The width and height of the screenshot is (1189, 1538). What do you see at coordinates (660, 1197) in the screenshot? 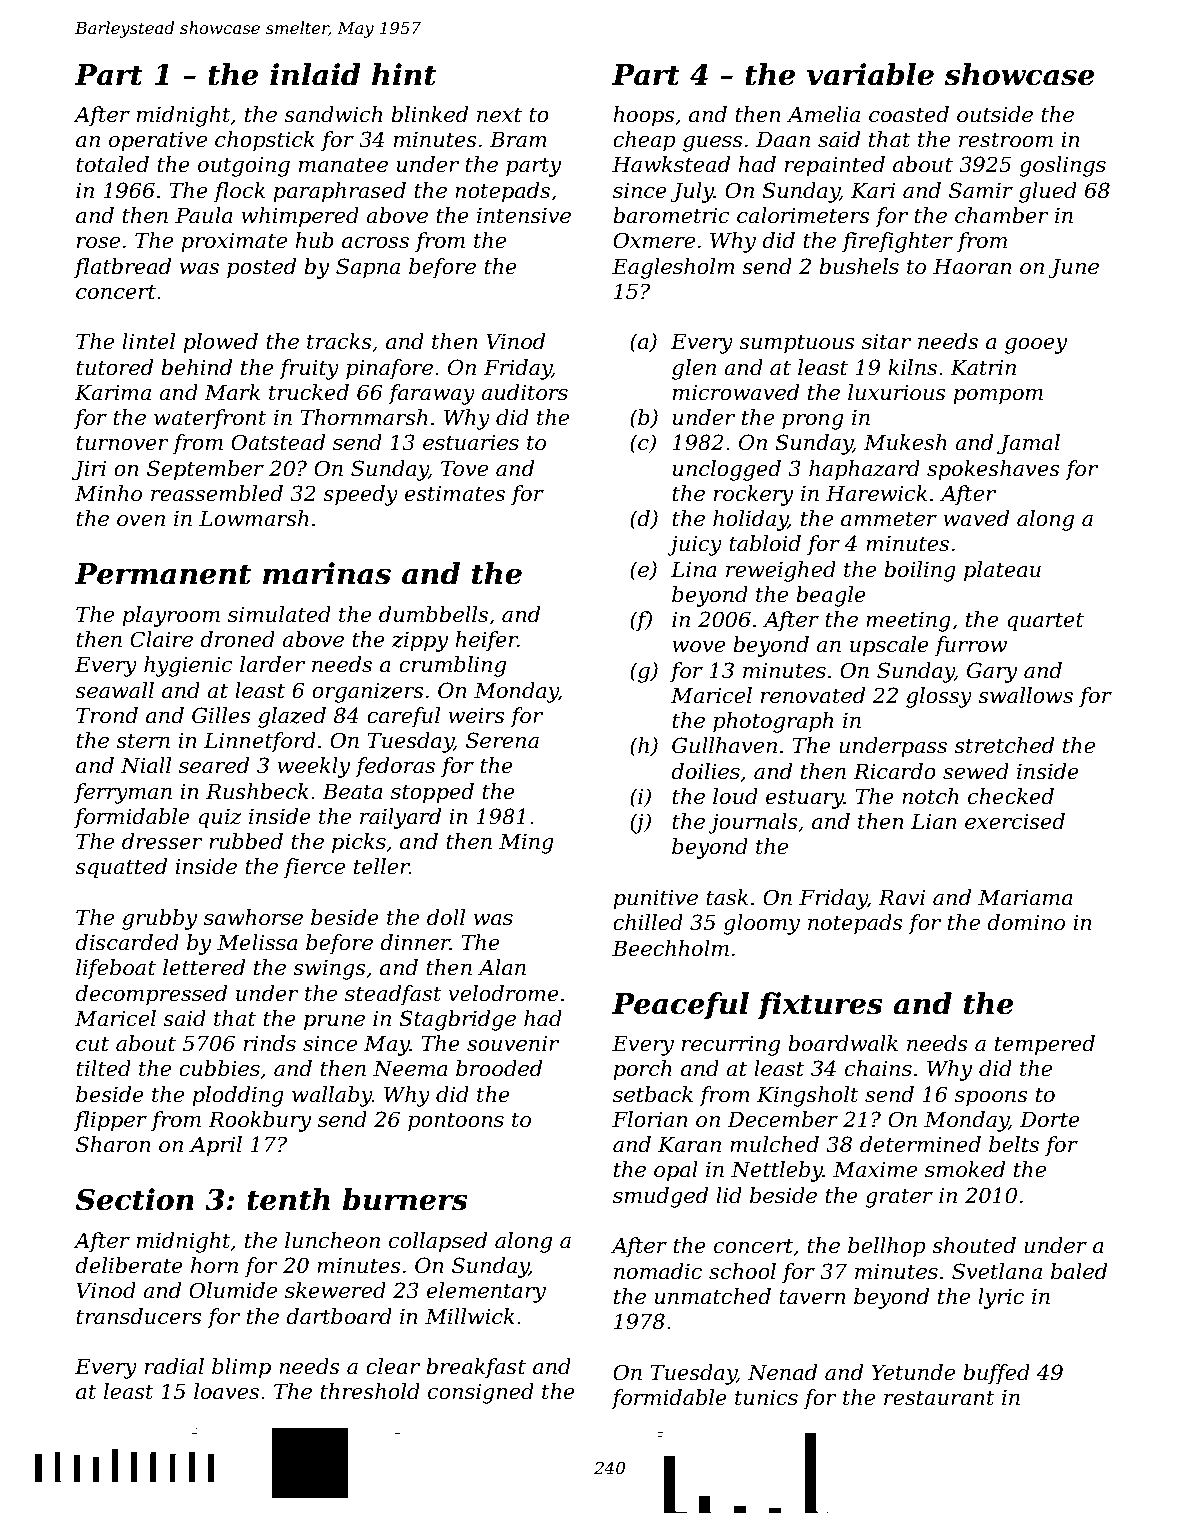
I see `smudged` at bounding box center [660, 1197].
